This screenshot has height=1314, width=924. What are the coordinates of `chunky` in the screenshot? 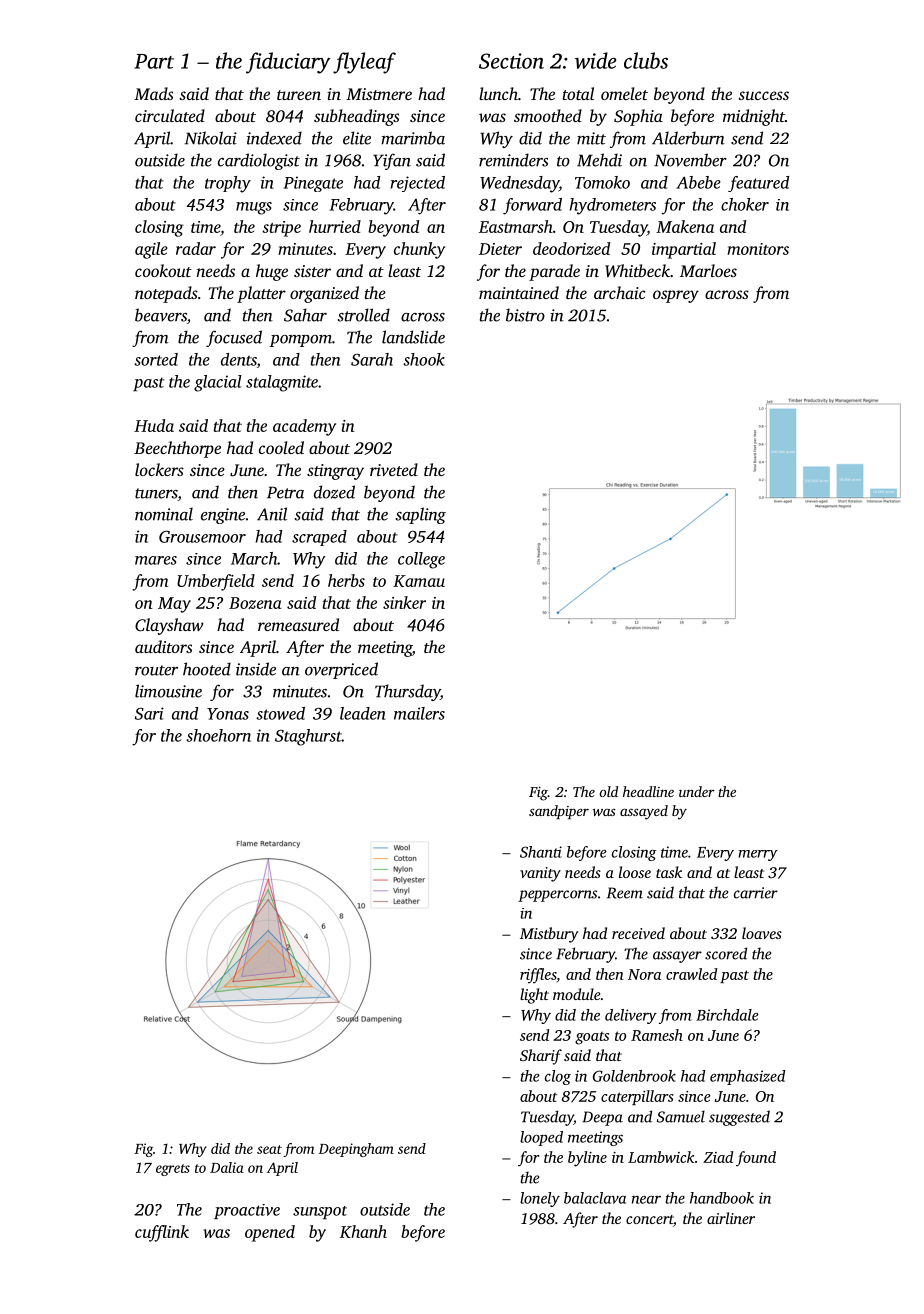 It's located at (419, 250).
